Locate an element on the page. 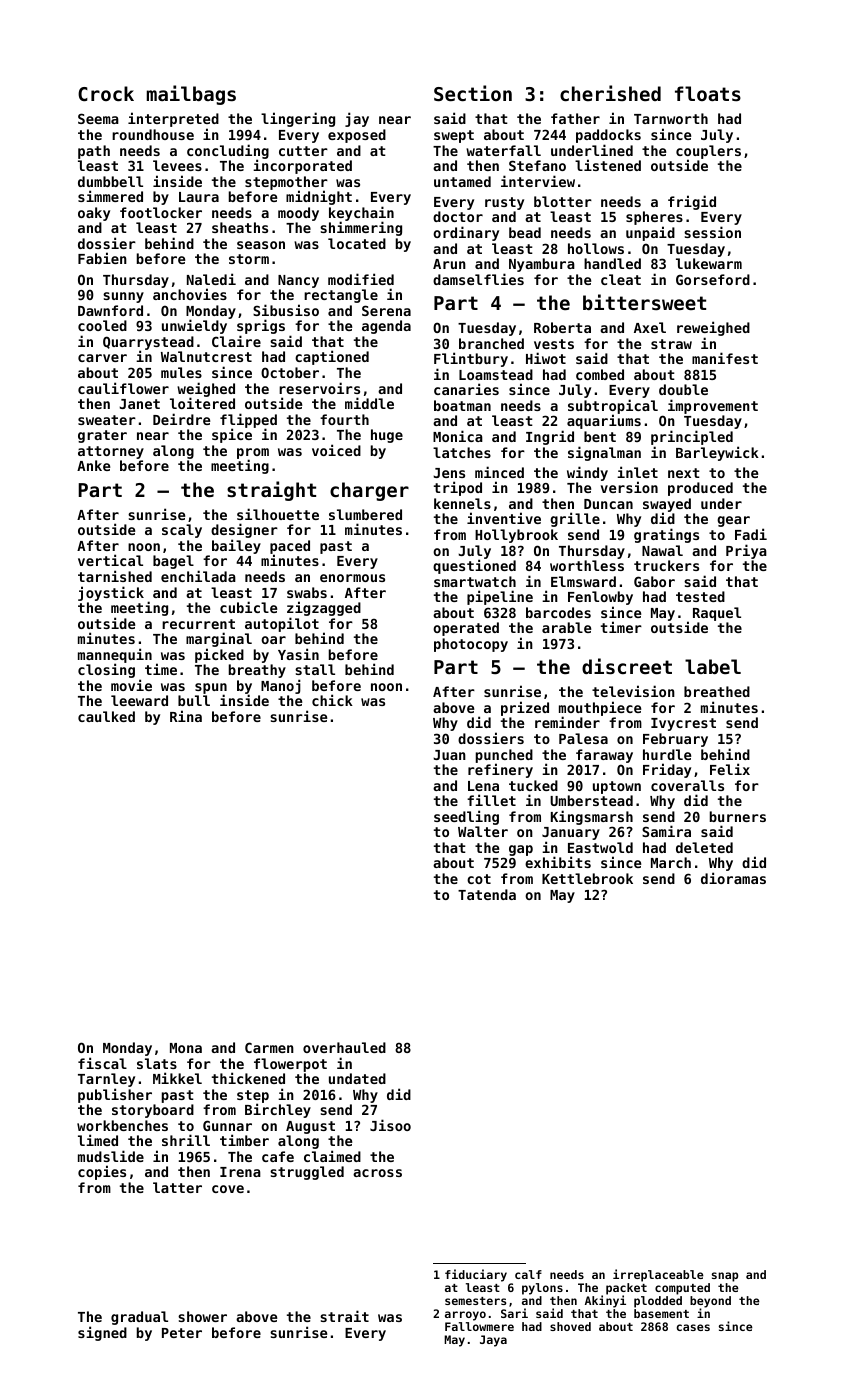 This page has height=1400, width=849. Rina is located at coordinates (186, 716).
